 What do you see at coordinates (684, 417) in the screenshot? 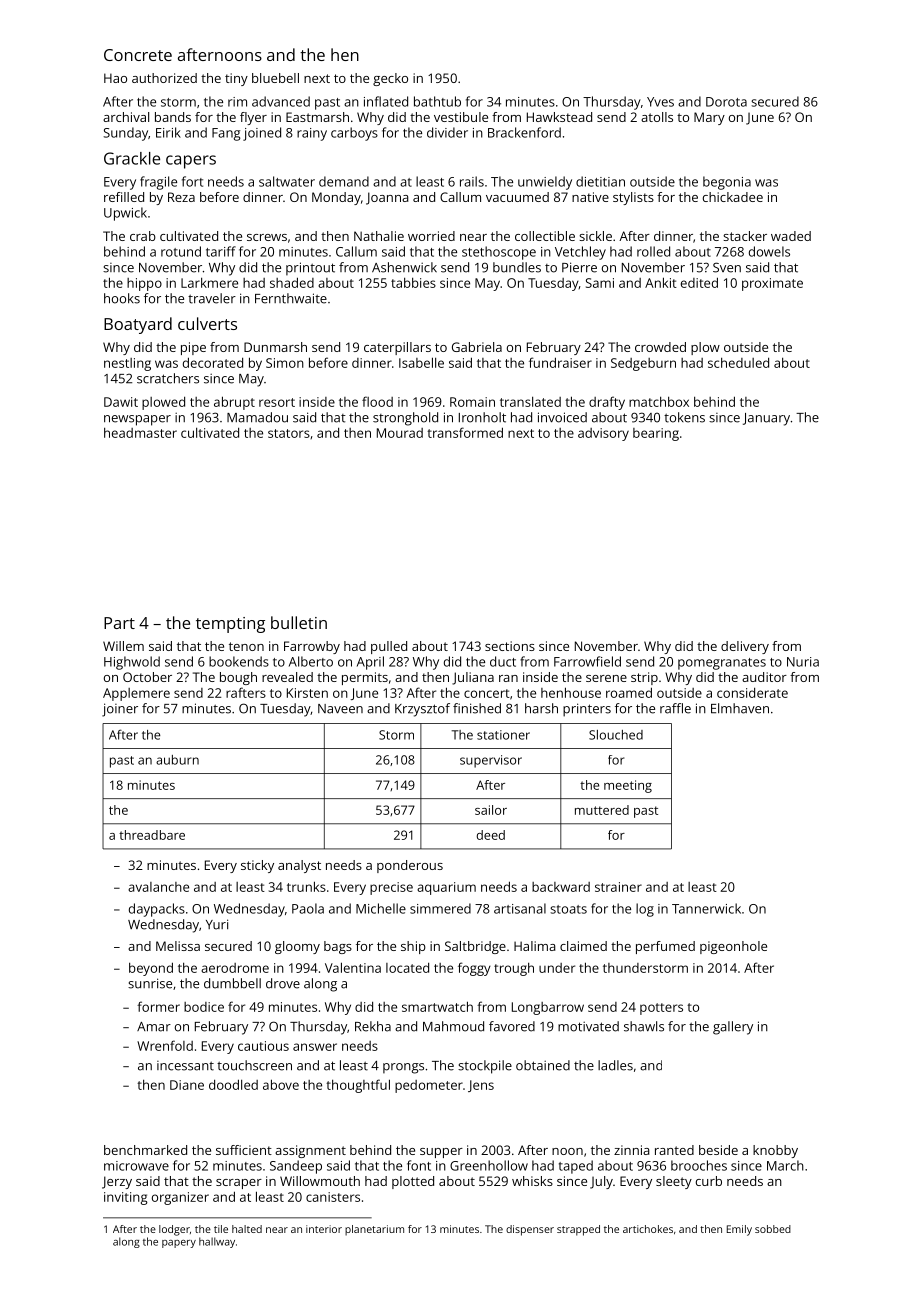
I see `tokens` at bounding box center [684, 417].
